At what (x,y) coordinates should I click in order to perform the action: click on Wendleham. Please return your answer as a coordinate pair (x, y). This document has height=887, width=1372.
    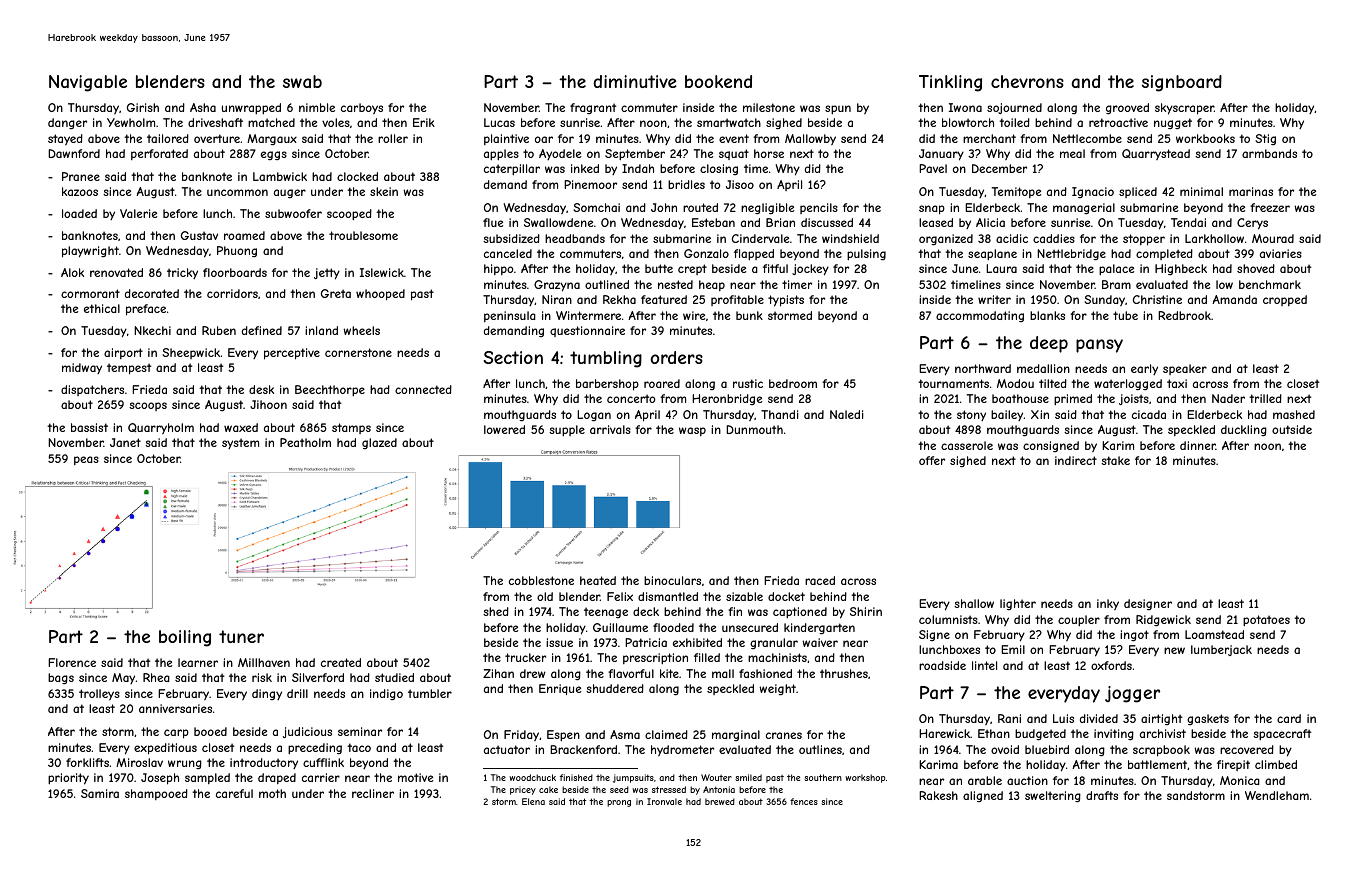
    Looking at the image, I should click on (1277, 795).
